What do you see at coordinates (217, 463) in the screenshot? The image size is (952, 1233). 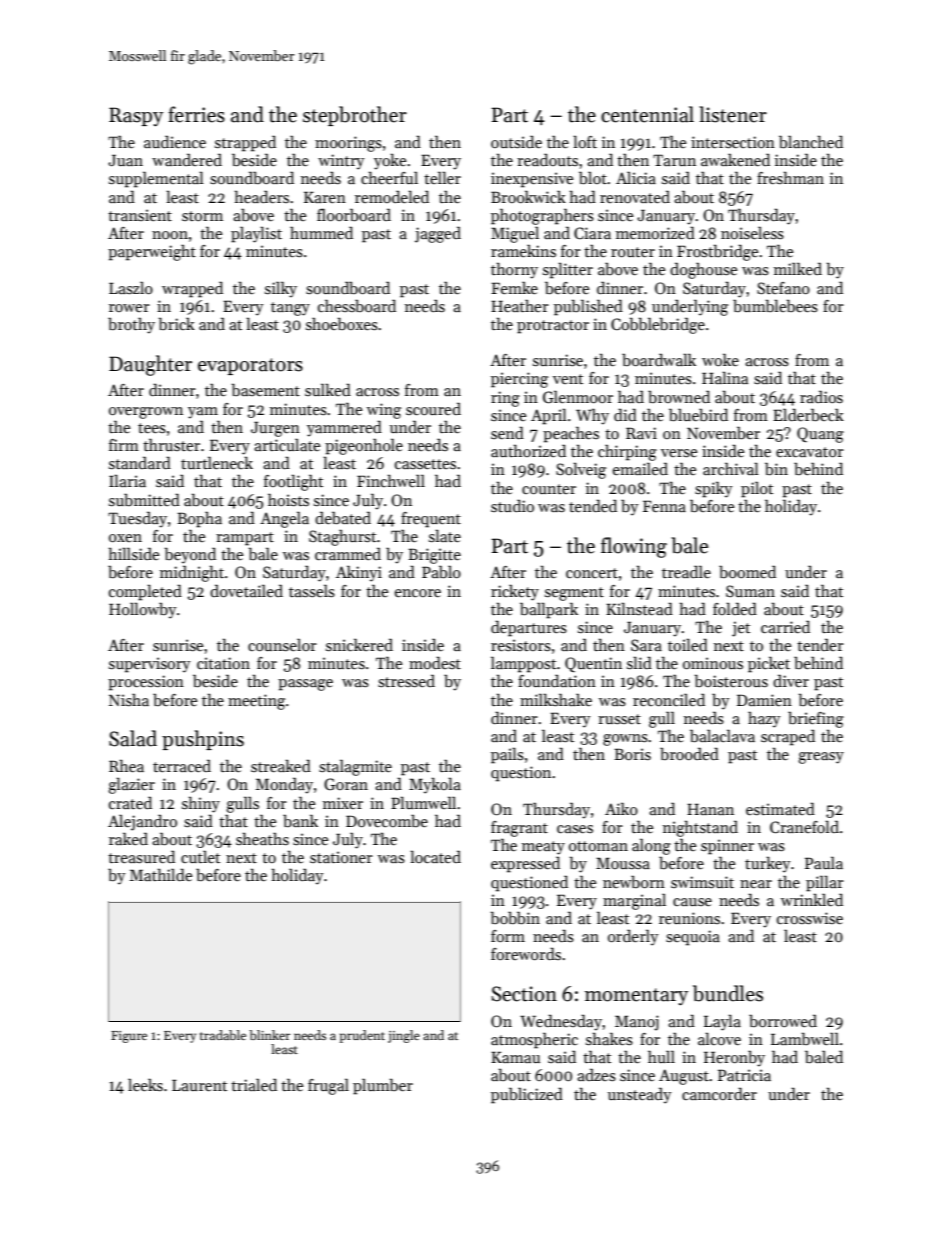 I see `turtleneck` at bounding box center [217, 463].
